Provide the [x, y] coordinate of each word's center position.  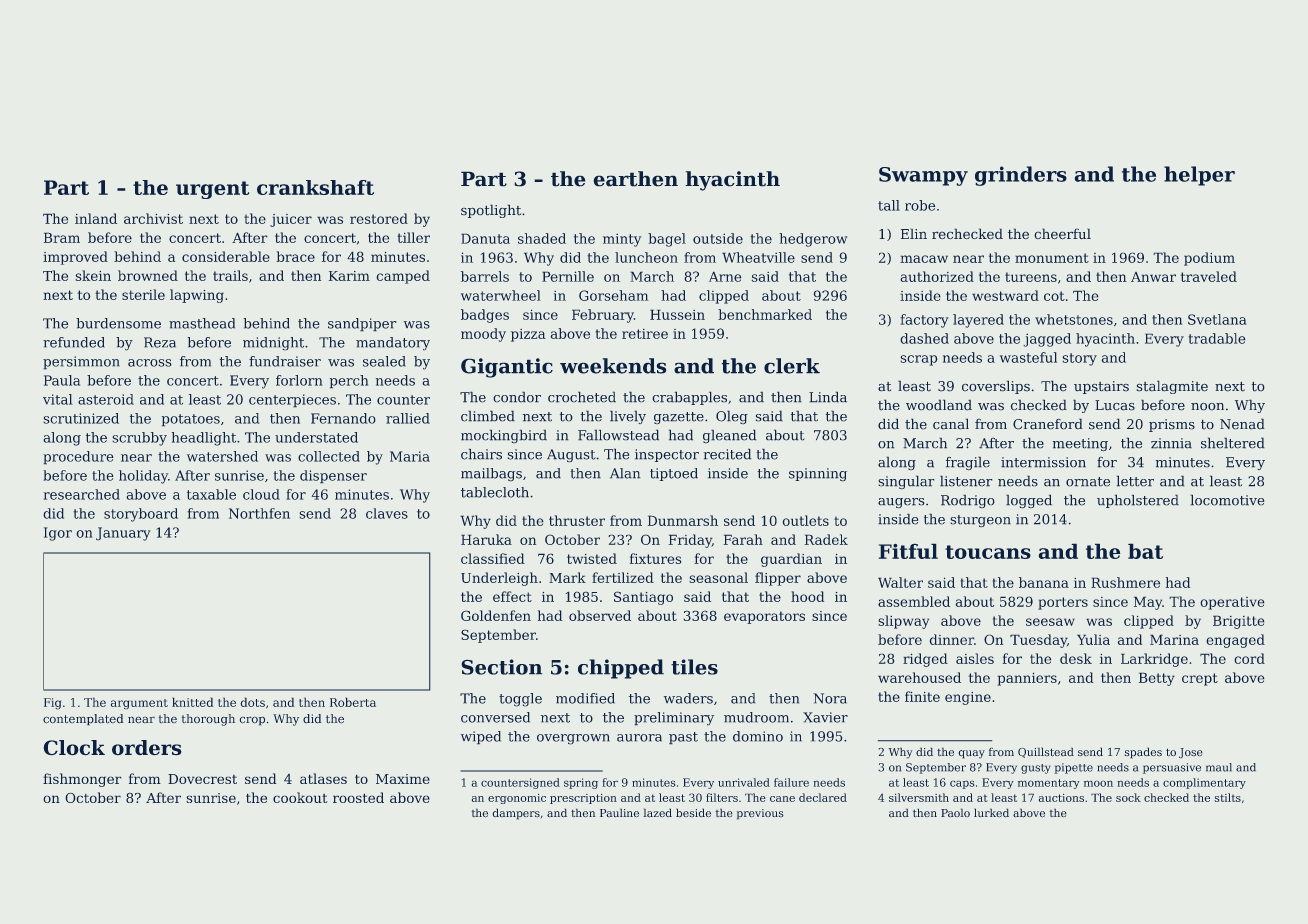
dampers [516, 814]
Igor [58, 534]
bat [1145, 551]
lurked [991, 813]
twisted [592, 558]
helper [1199, 176]
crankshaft [315, 187]
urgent [212, 190]
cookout [300, 797]
